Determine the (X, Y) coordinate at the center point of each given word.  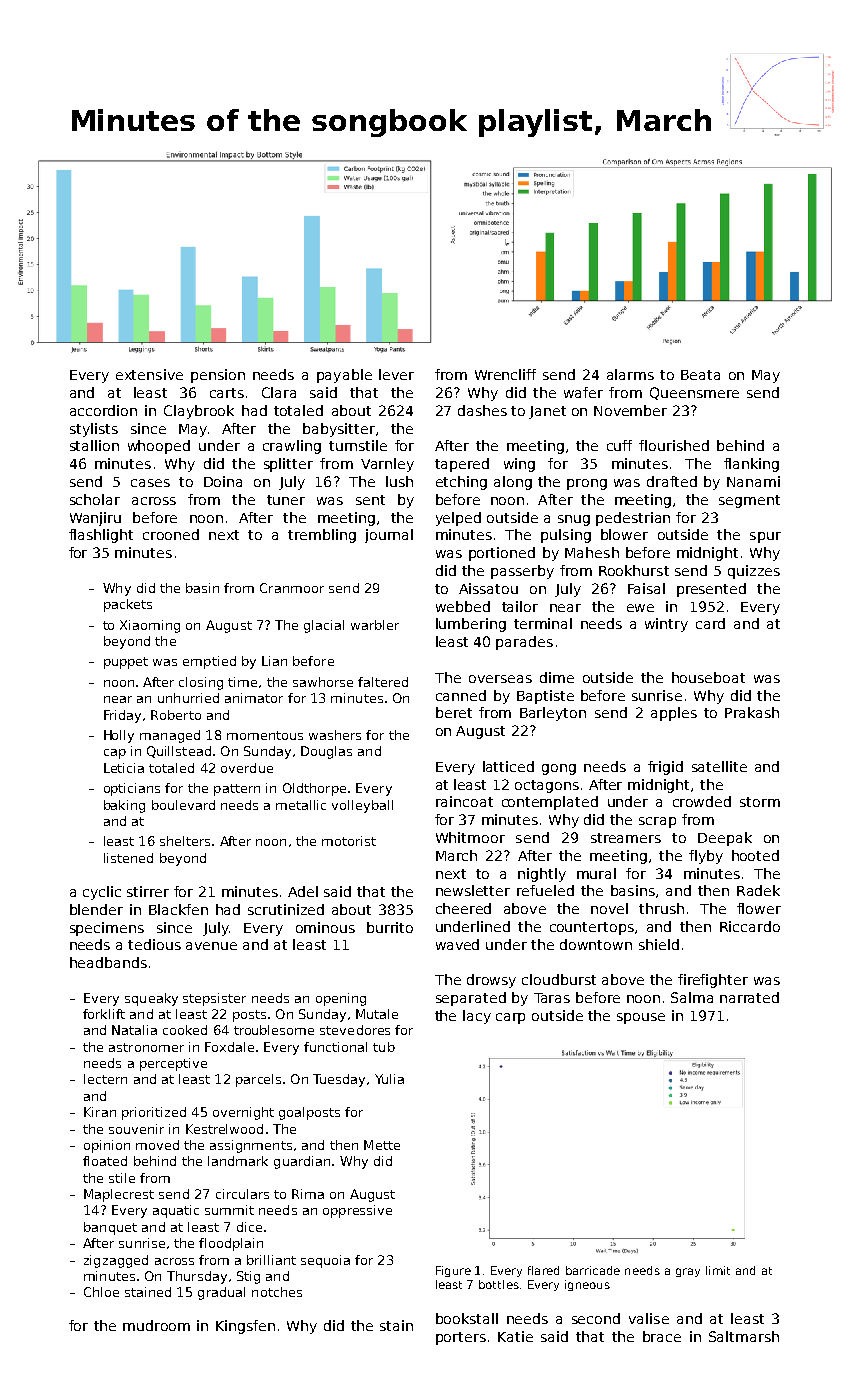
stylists (94, 430)
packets (128, 605)
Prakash (752, 712)
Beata (700, 375)
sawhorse (323, 682)
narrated (749, 997)
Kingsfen (245, 1327)
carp (510, 1018)
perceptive (173, 1064)
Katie (515, 1336)
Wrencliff (505, 374)
